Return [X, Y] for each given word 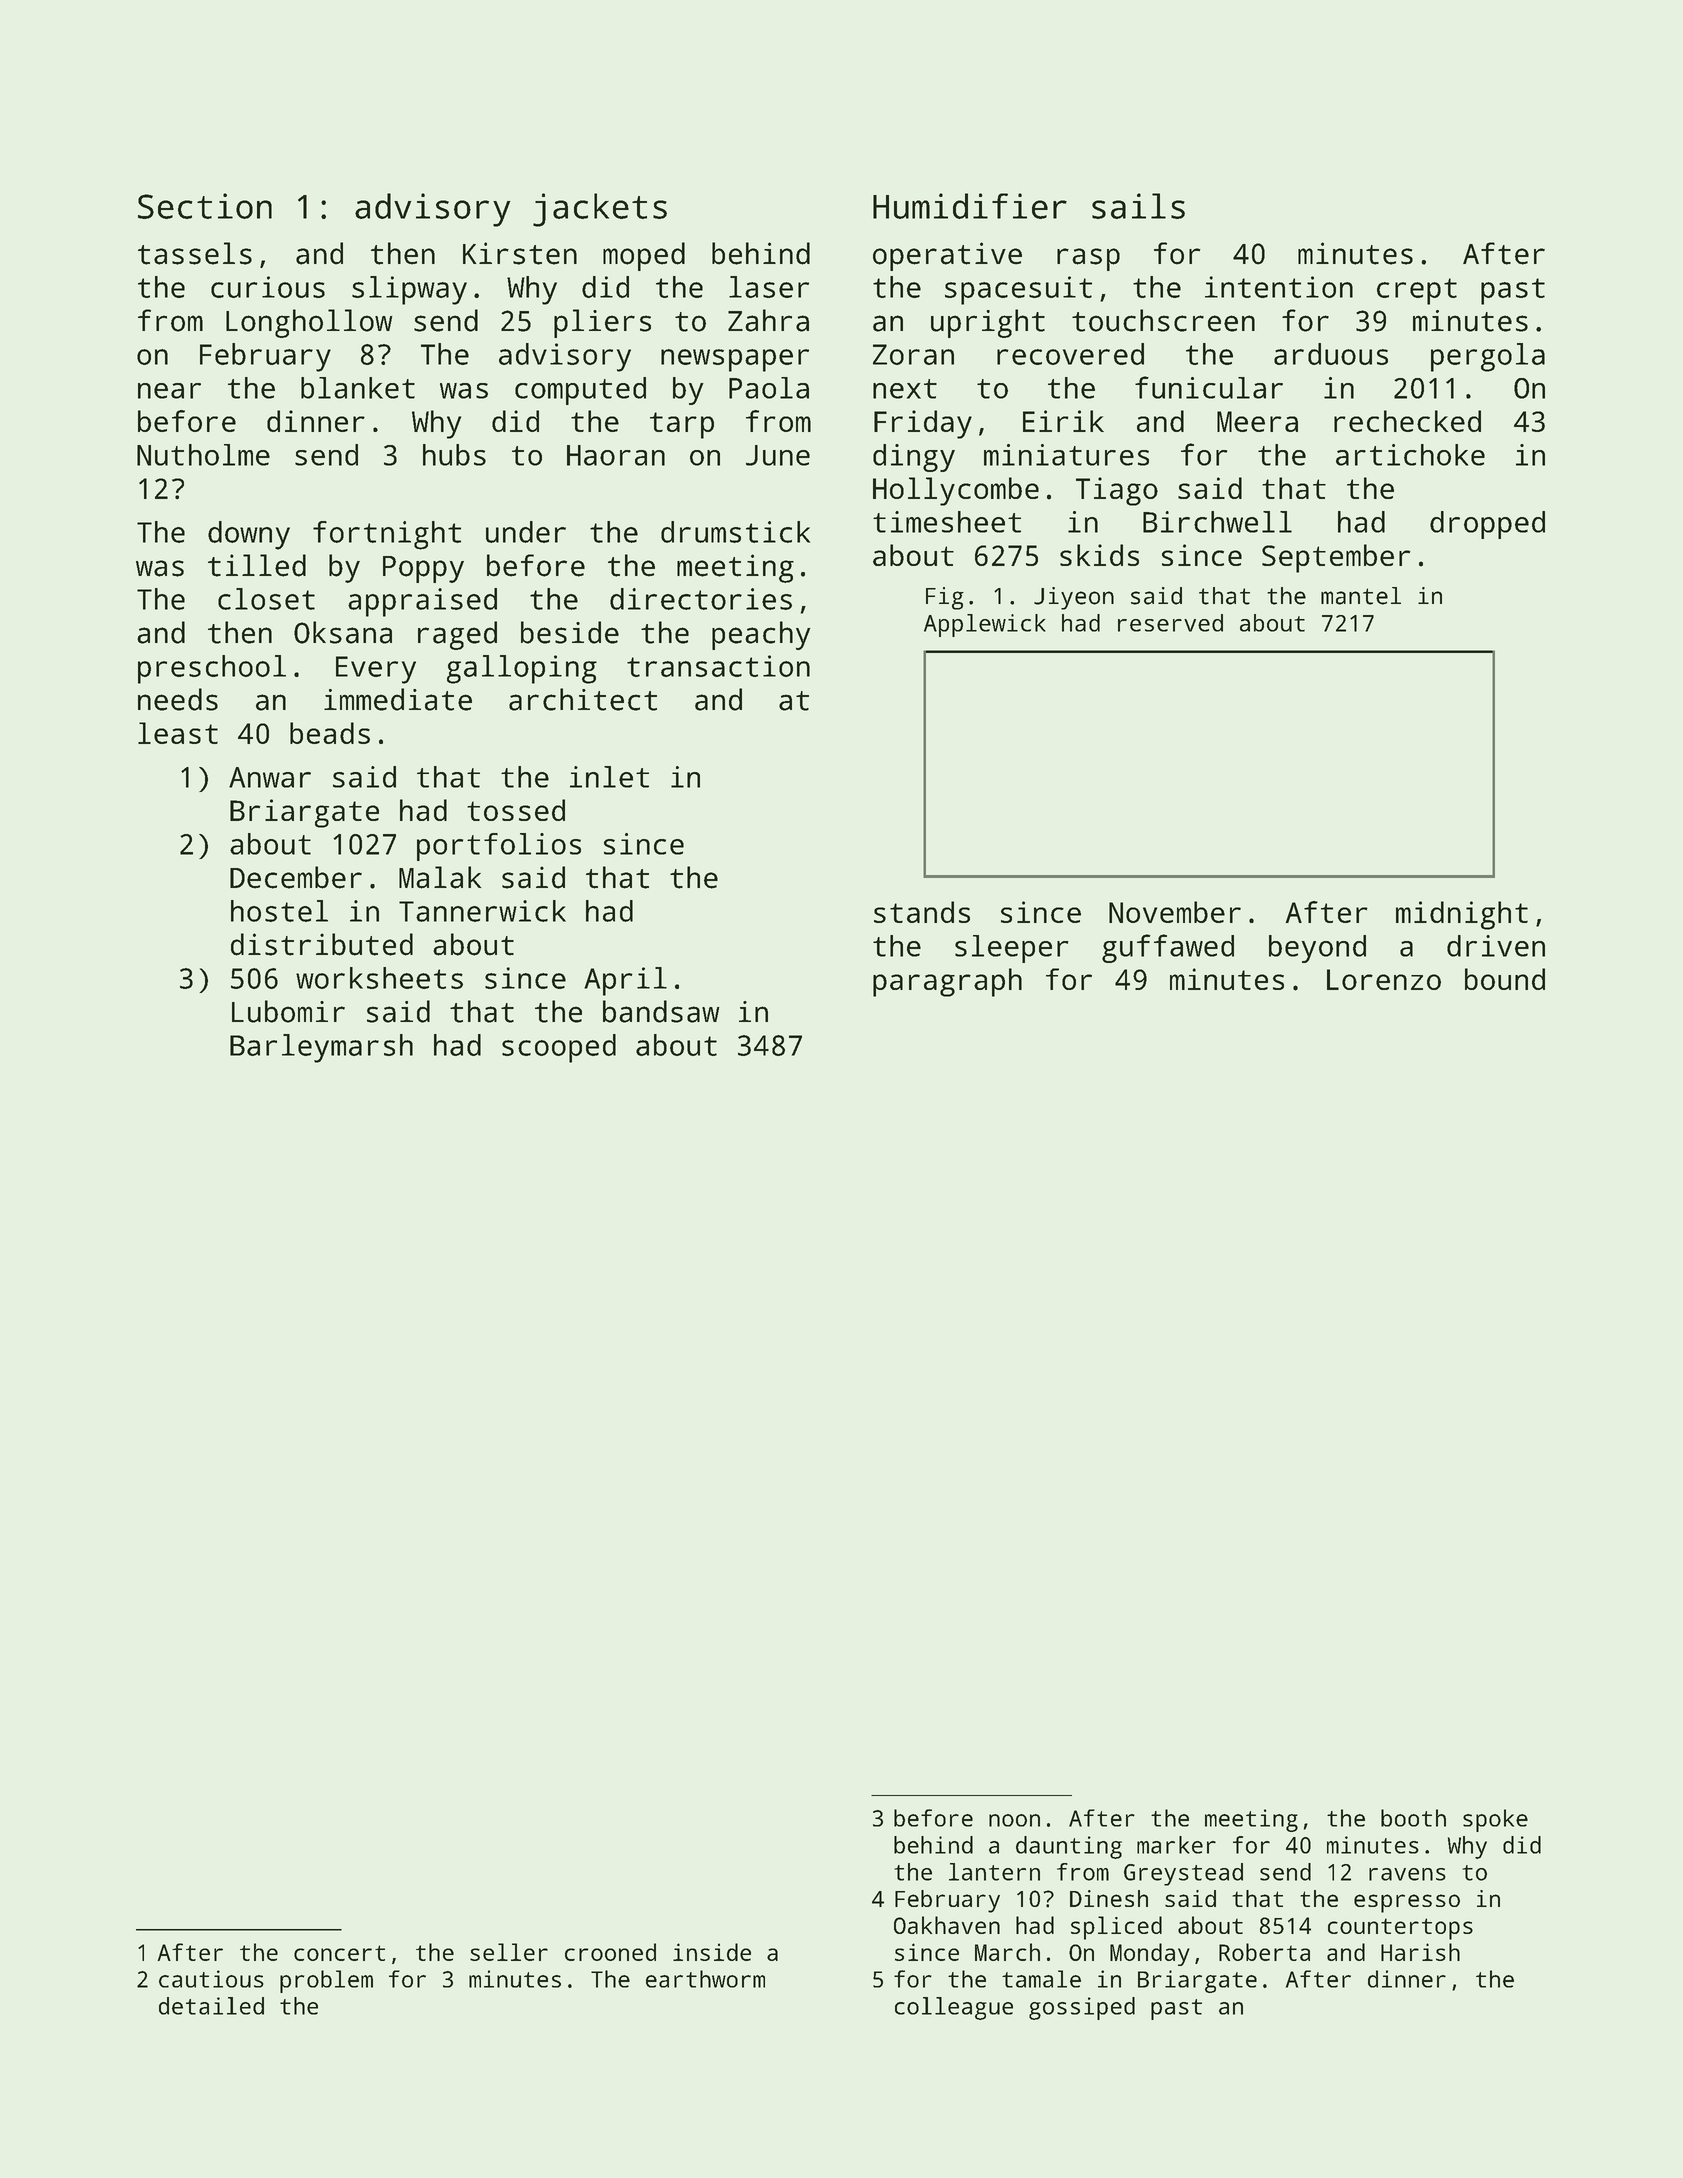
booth [1413, 1818]
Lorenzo [1384, 979]
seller [509, 1952]
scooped [559, 1048]
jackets [600, 210]
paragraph [947, 982]
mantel [1361, 596]
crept [1417, 291]
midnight [1462, 915]
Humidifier [970, 206]
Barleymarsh [321, 1048]
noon [1014, 1820]
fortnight [387, 535]
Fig [945, 598]
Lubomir [288, 1011]
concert [339, 1953]
